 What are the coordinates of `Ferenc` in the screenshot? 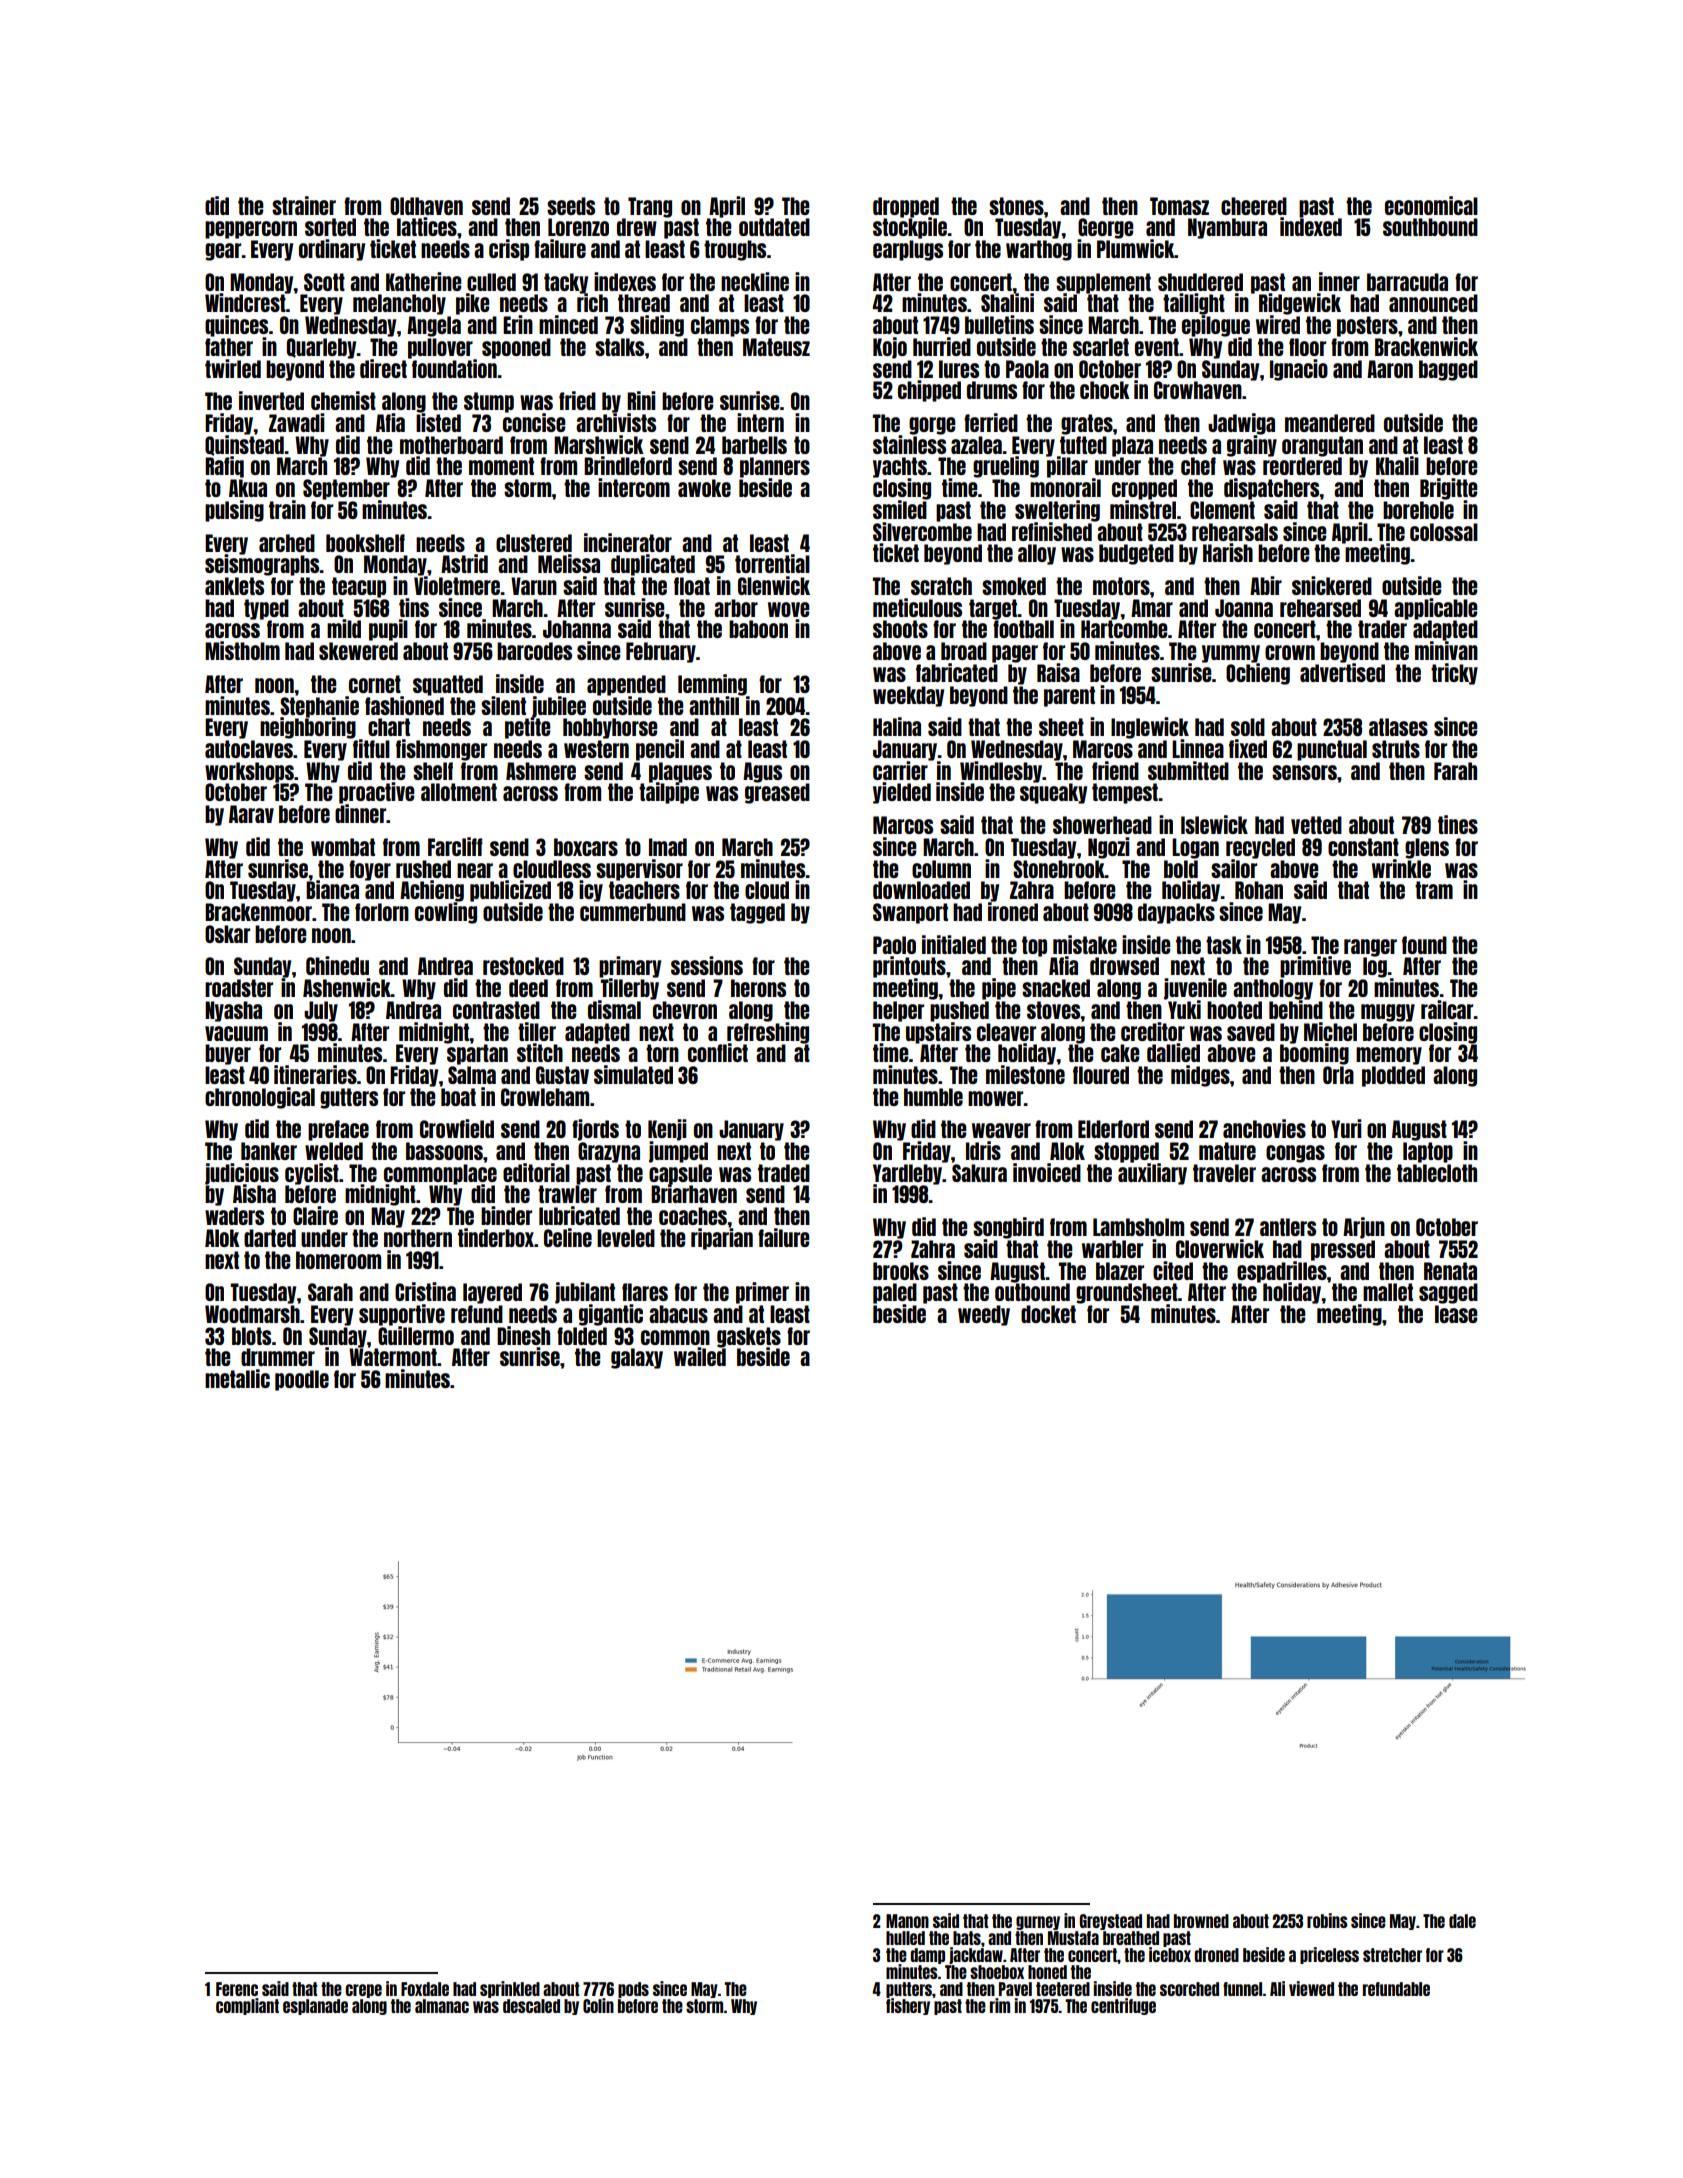 It's located at (237, 1989).
